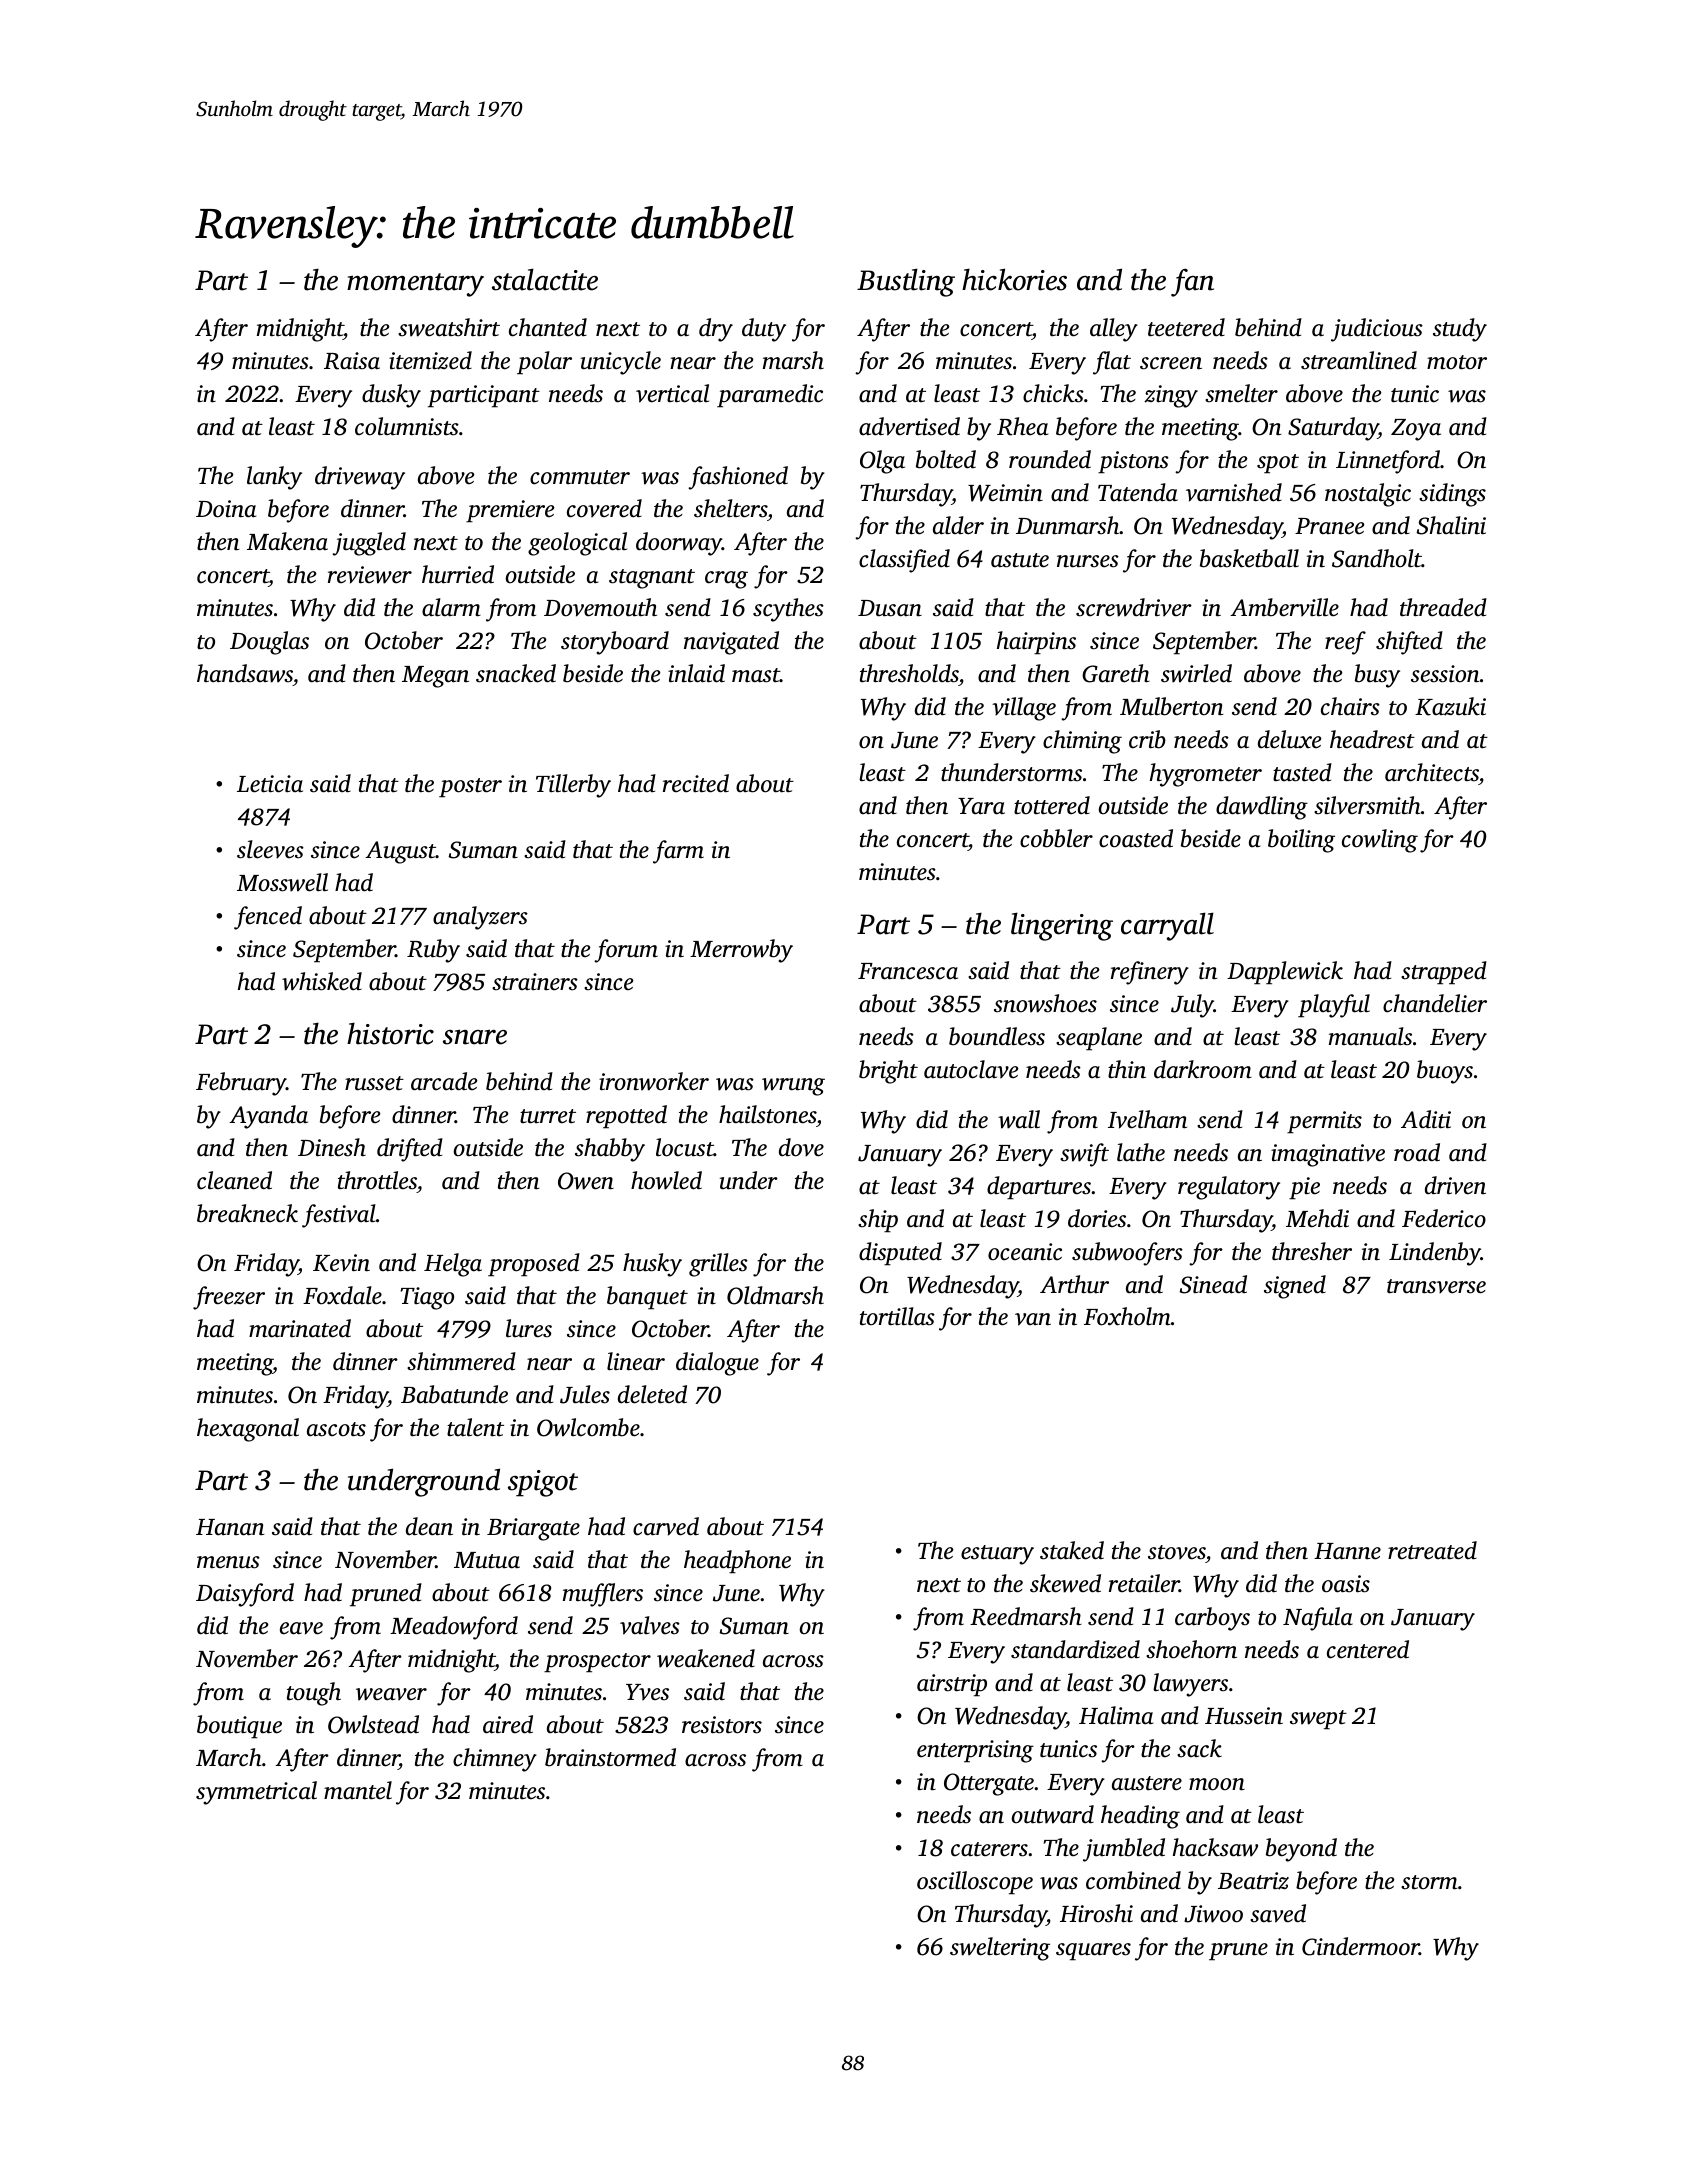  I want to click on ship, so click(878, 1221).
